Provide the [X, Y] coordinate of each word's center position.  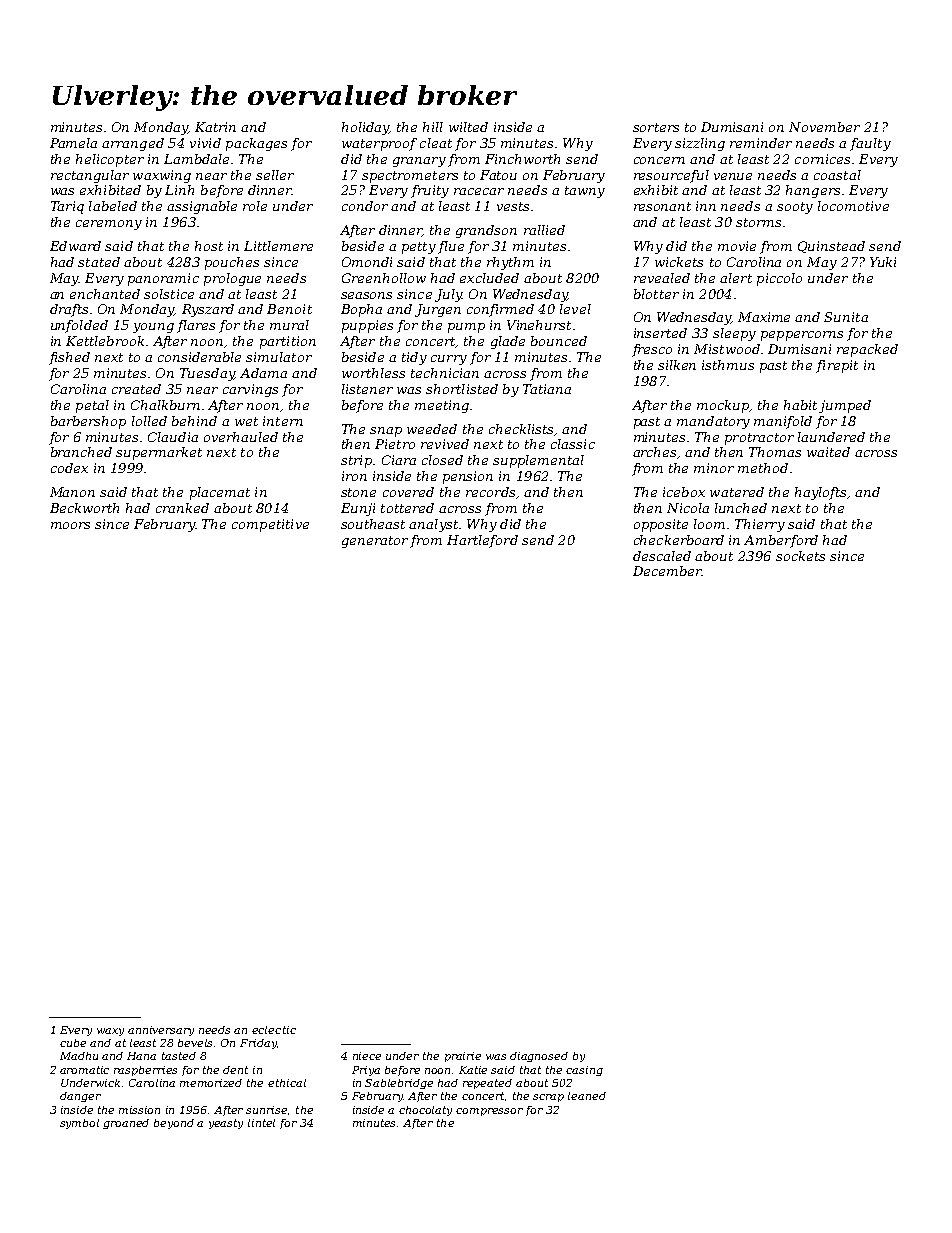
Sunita [846, 317]
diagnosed [539, 1057]
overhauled [241, 437]
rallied [544, 230]
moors [70, 525]
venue [733, 176]
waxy [110, 1032]
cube [73, 1043]
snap [386, 432]
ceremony [109, 225]
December [667, 571]
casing [584, 1071]
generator [375, 542]
